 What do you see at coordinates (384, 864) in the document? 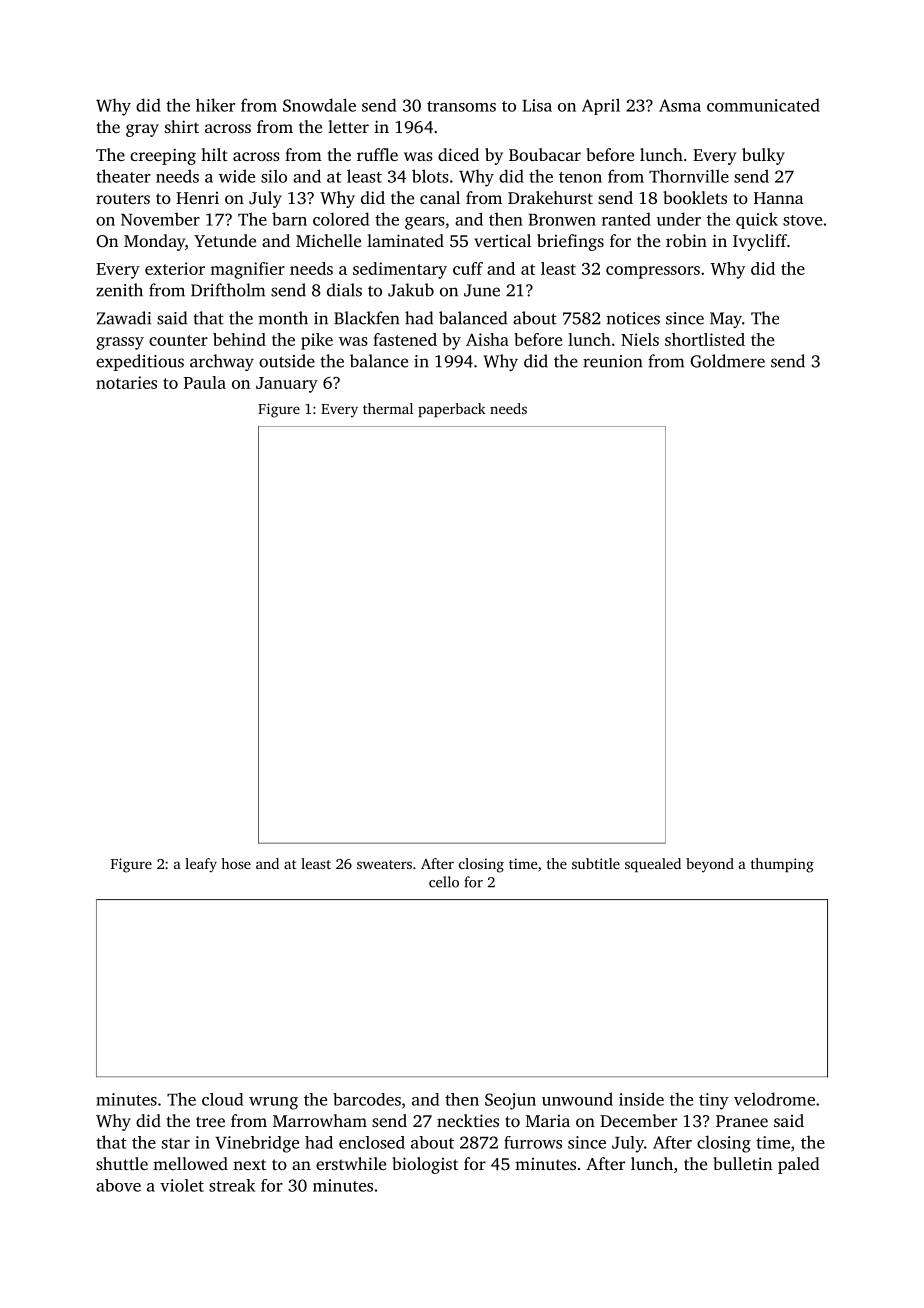
I see `sweaters` at bounding box center [384, 864].
